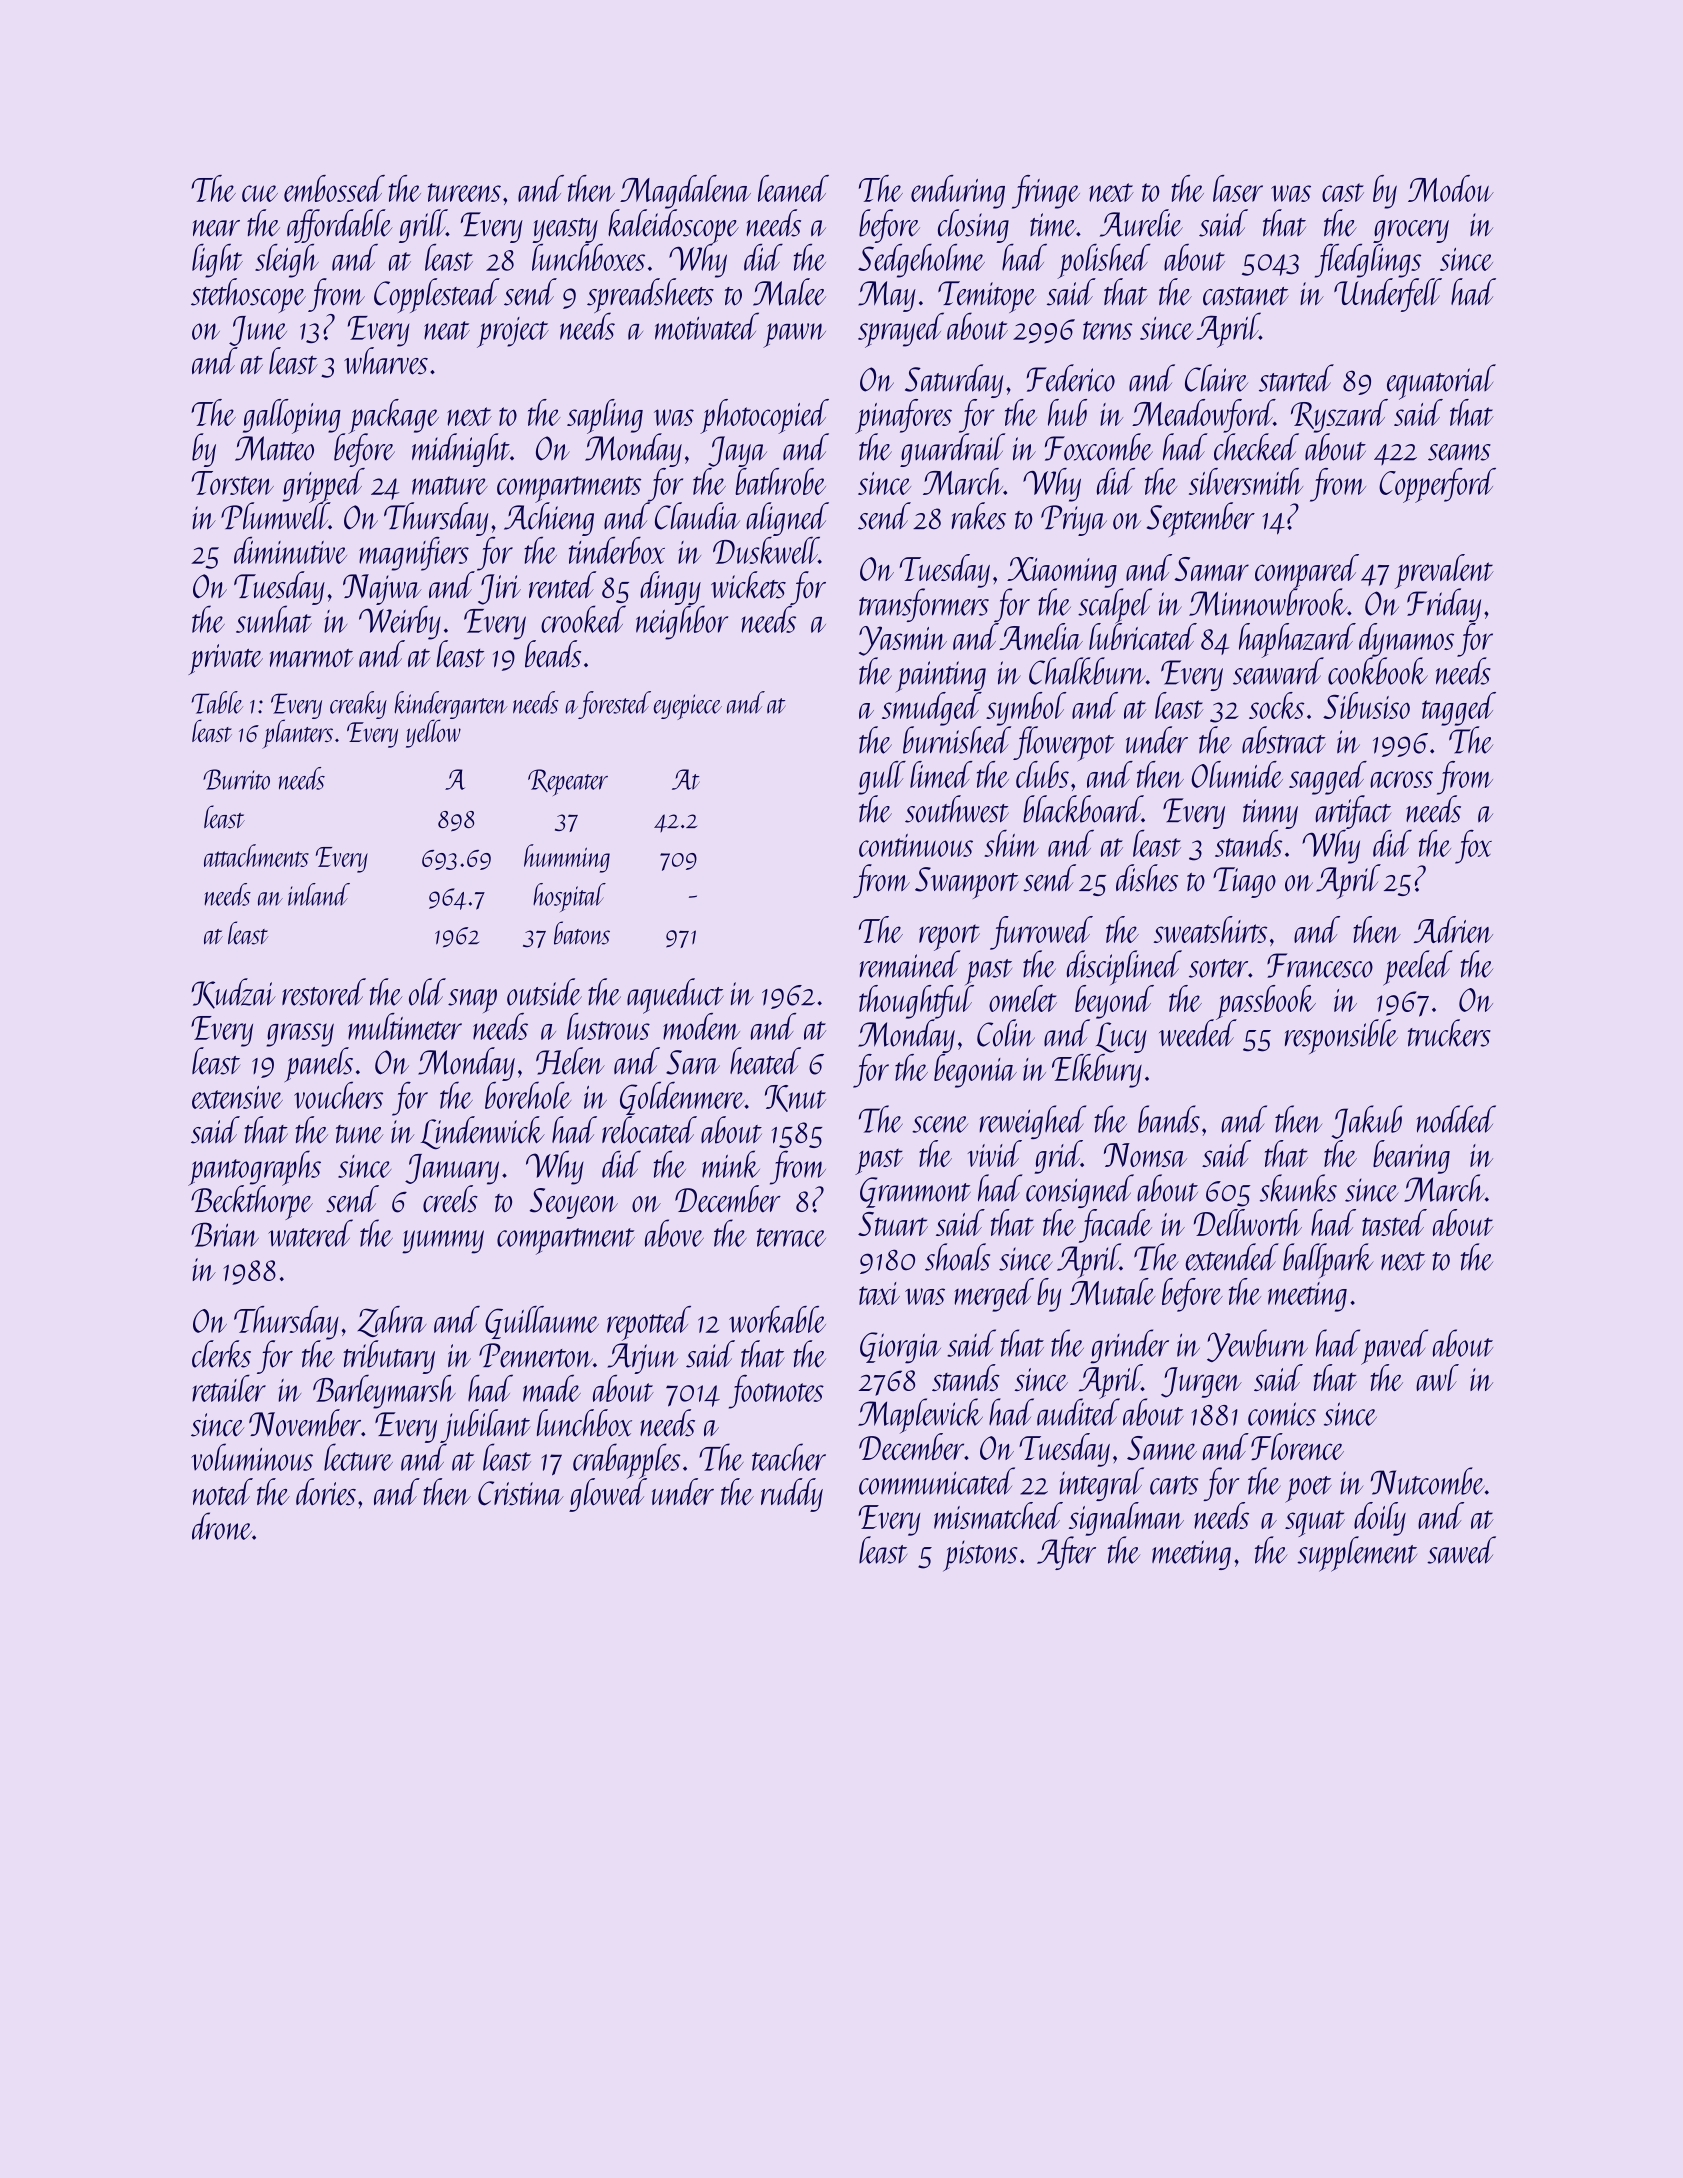  What do you see at coordinates (794, 335) in the image?
I see `pawn` at bounding box center [794, 335].
